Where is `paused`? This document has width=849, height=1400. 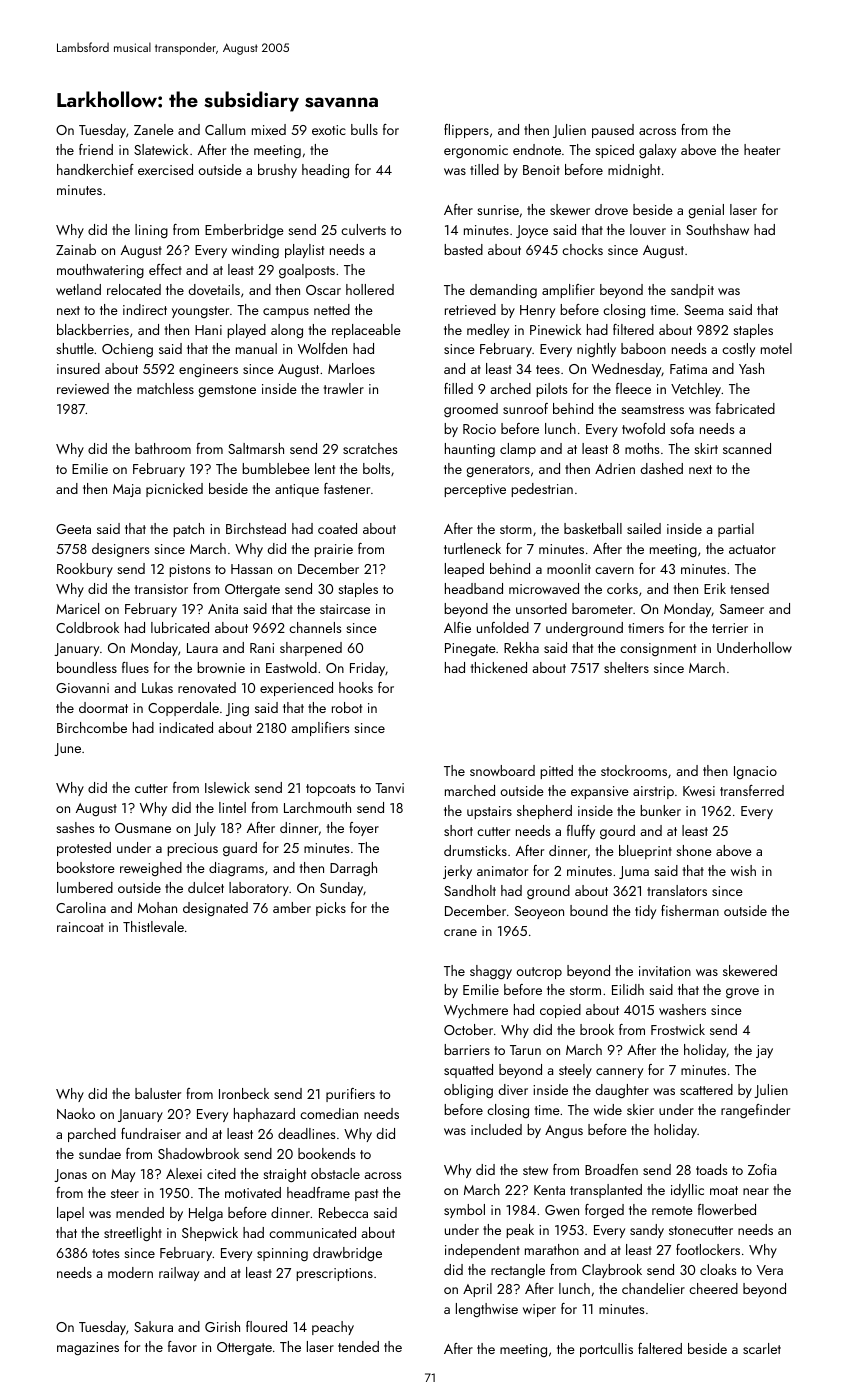 paused is located at coordinates (613, 131).
